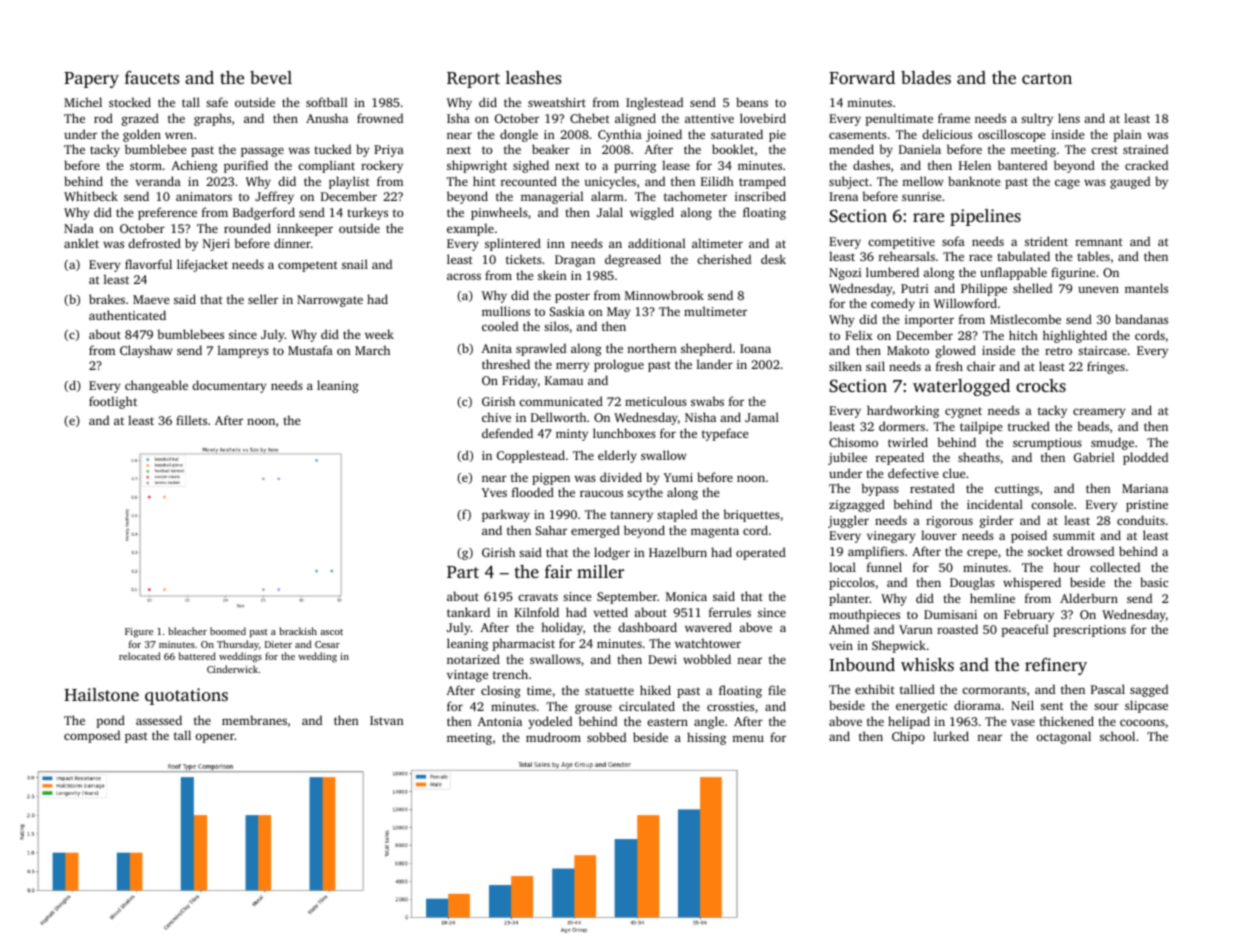 Image resolution: width=1233 pixels, height=952 pixels. I want to click on threshed, so click(506, 364).
